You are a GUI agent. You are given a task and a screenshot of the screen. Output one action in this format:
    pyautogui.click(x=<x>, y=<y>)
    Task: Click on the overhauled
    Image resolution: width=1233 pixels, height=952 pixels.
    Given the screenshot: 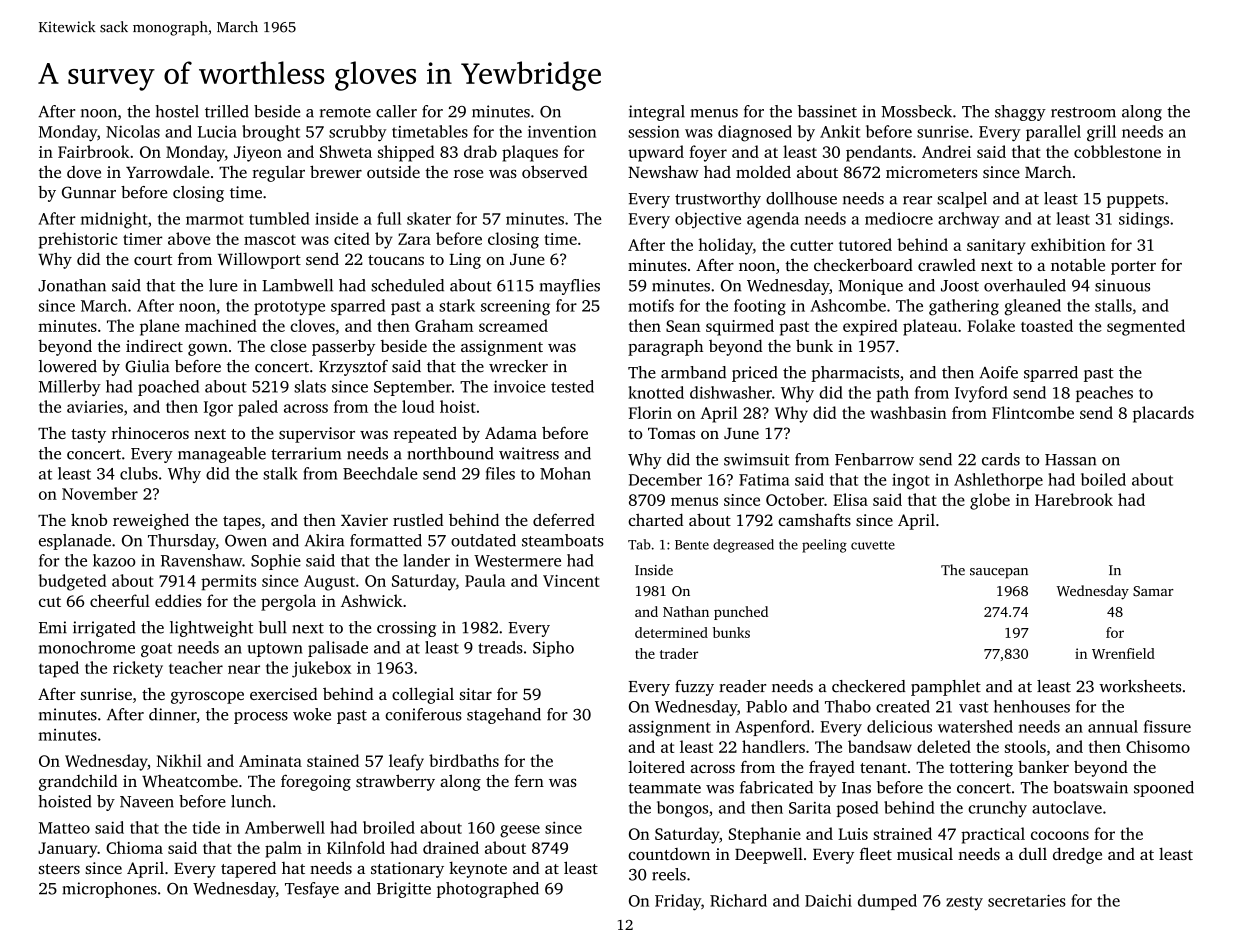 What is the action you would take?
    pyautogui.click(x=1025, y=285)
